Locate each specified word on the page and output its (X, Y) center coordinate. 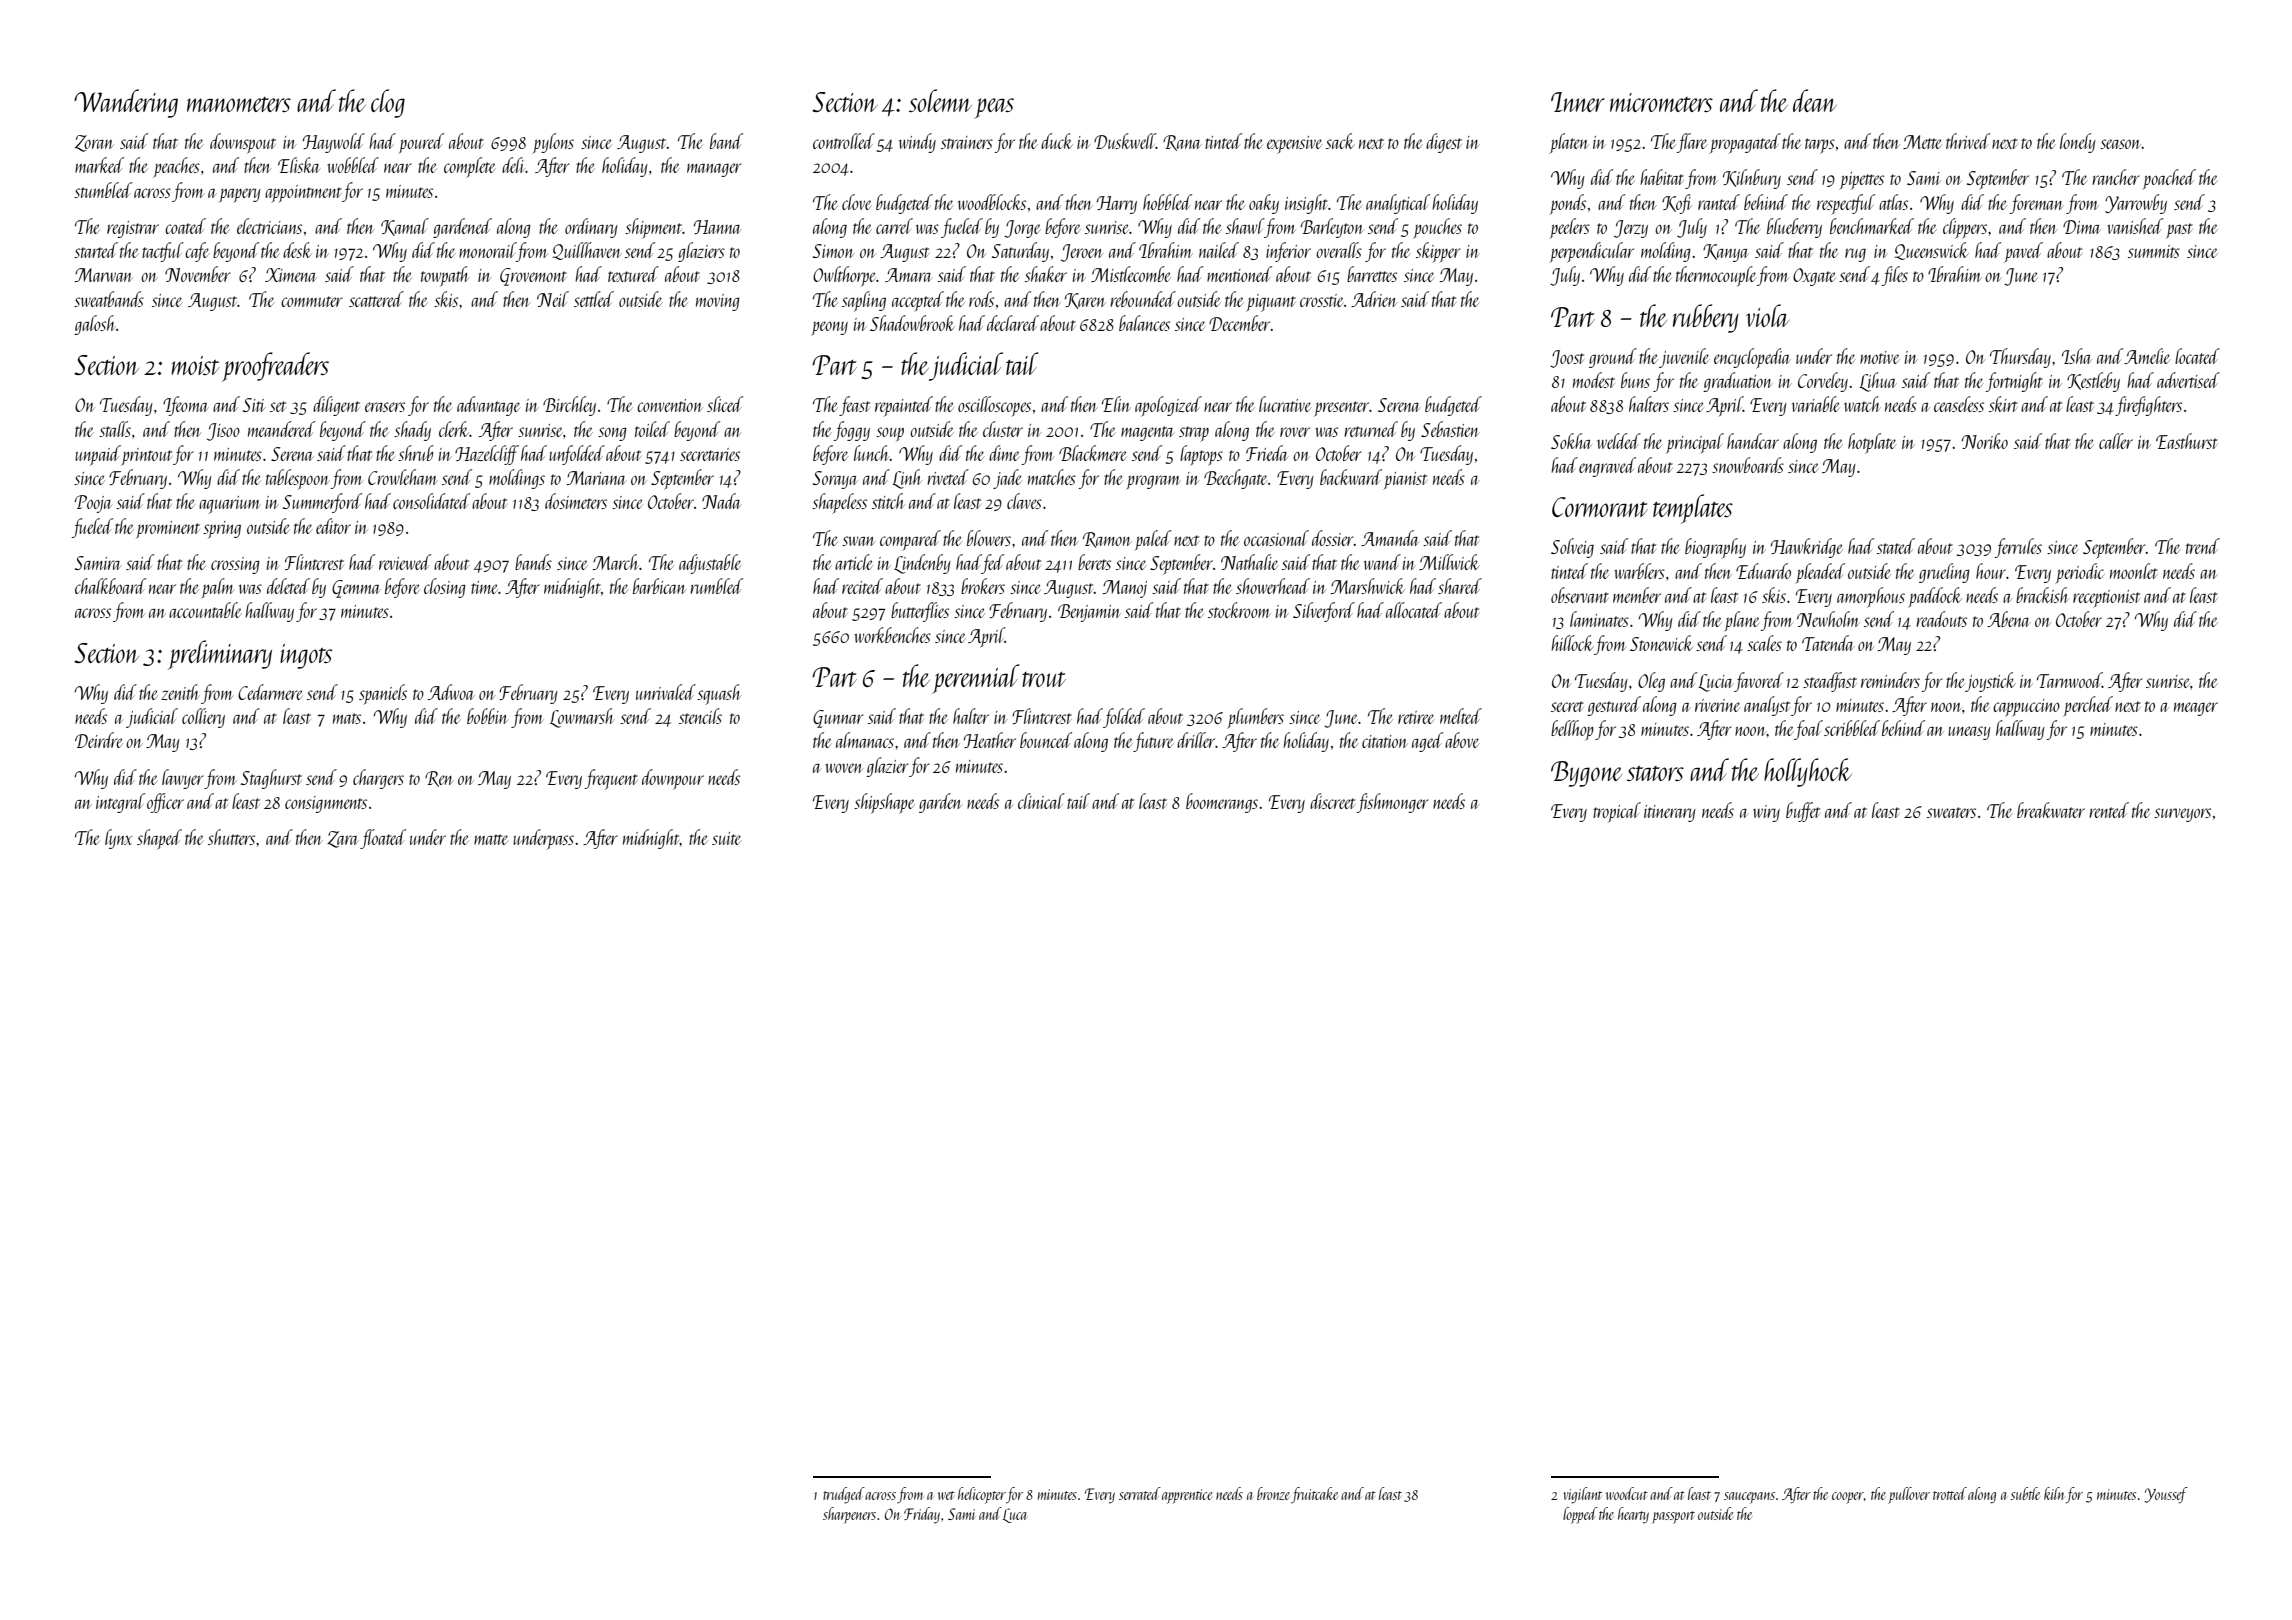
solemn (940, 100)
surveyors (2182, 815)
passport (1673, 1517)
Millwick (1449, 562)
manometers (239, 104)
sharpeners (849, 1515)
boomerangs (1222, 803)
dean (1815, 100)
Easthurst (2187, 441)
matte (491, 839)
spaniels (383, 694)
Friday (922, 1515)
